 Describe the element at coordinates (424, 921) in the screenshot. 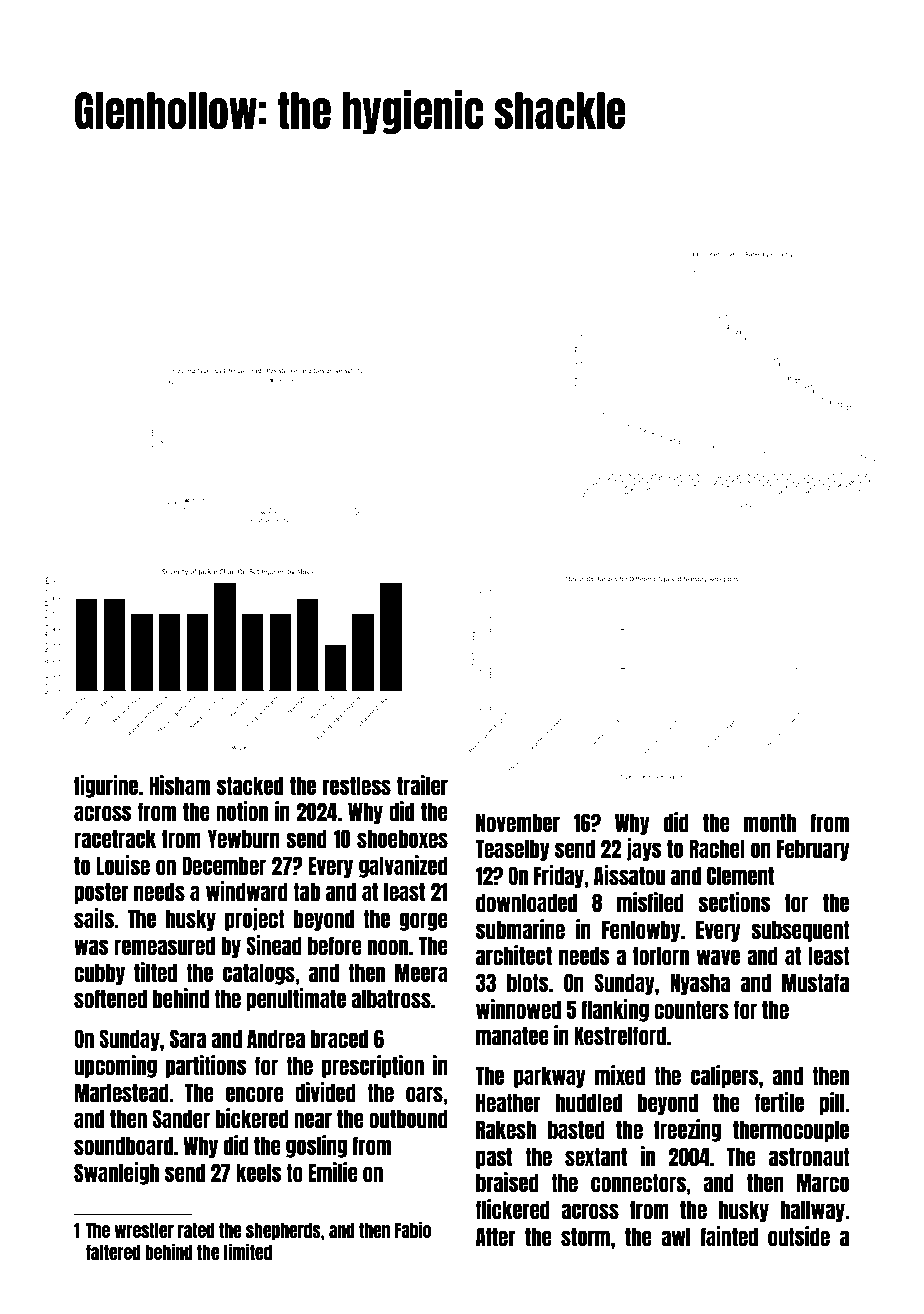

I see `gorge` at that location.
